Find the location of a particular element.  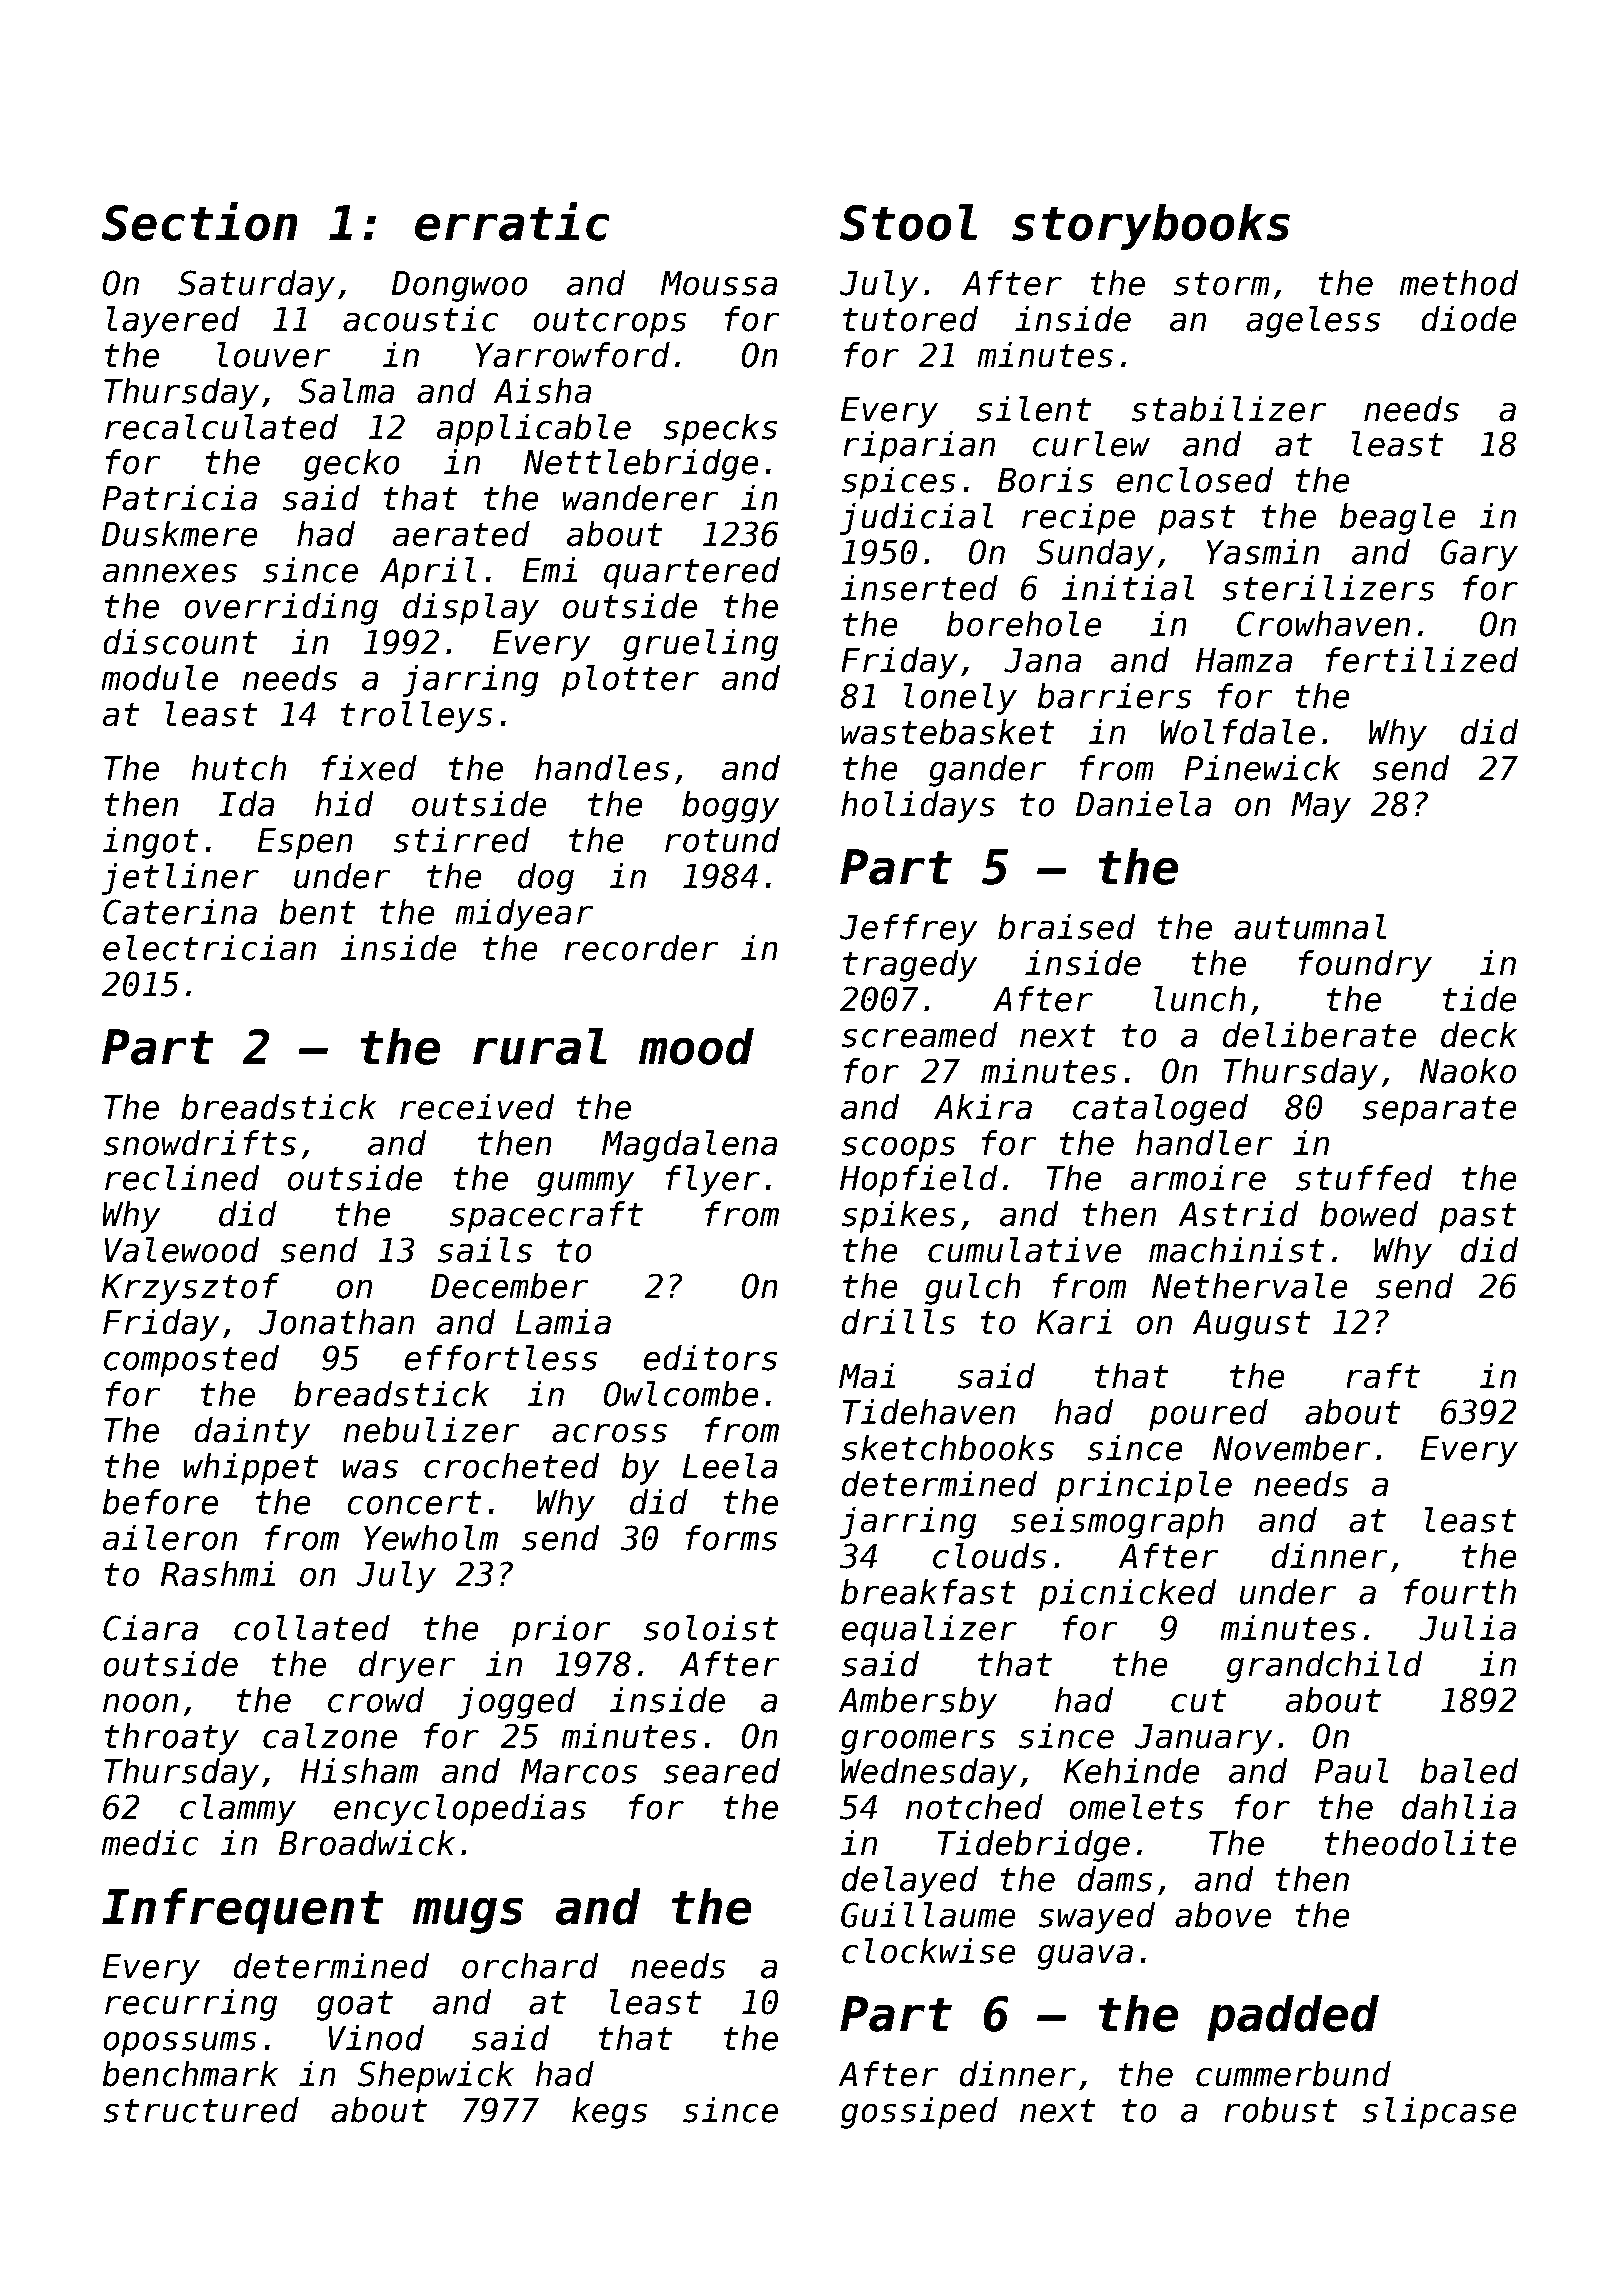

May is located at coordinates (1321, 807).
